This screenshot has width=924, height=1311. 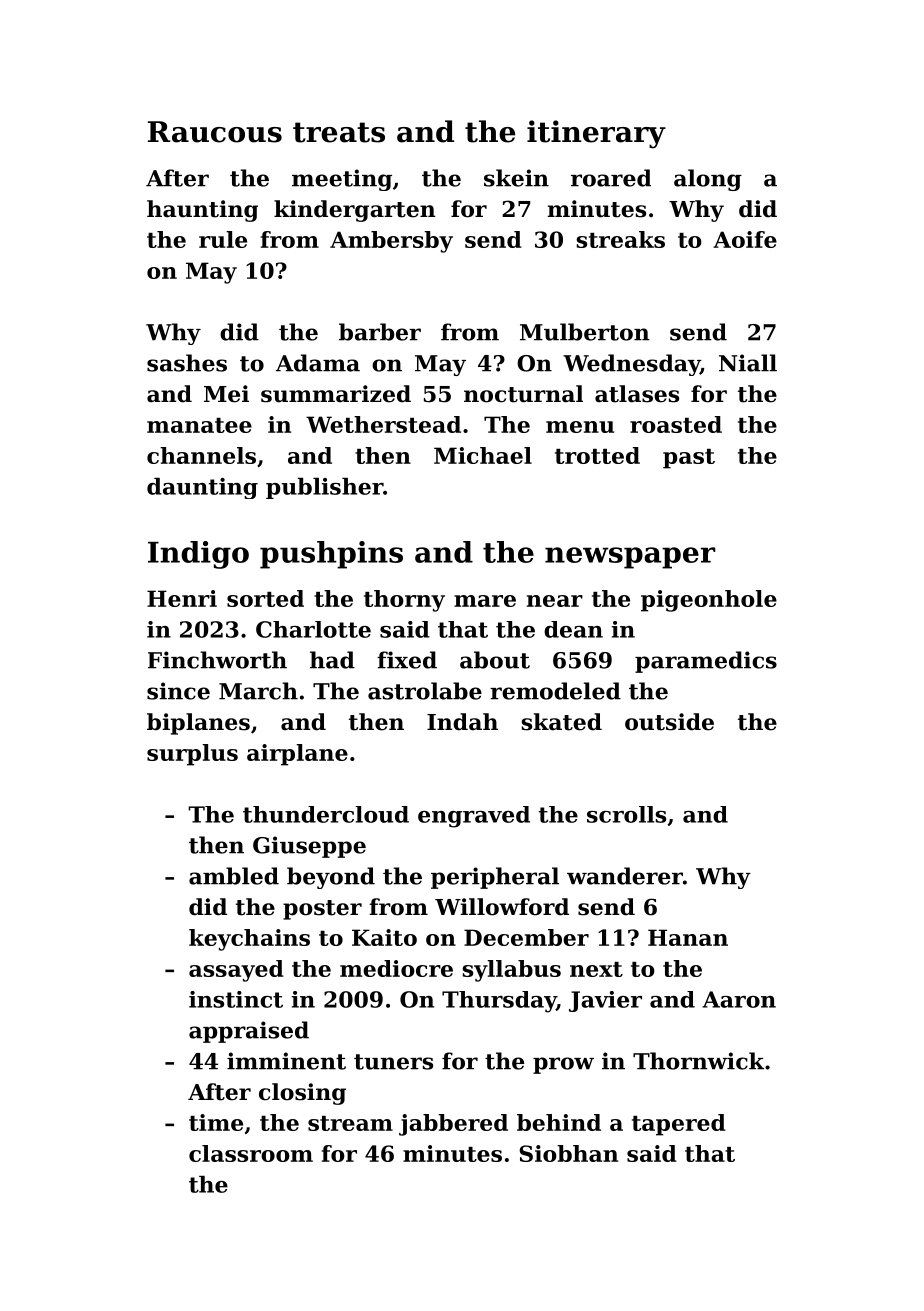 I want to click on jabbered, so click(x=453, y=1125).
